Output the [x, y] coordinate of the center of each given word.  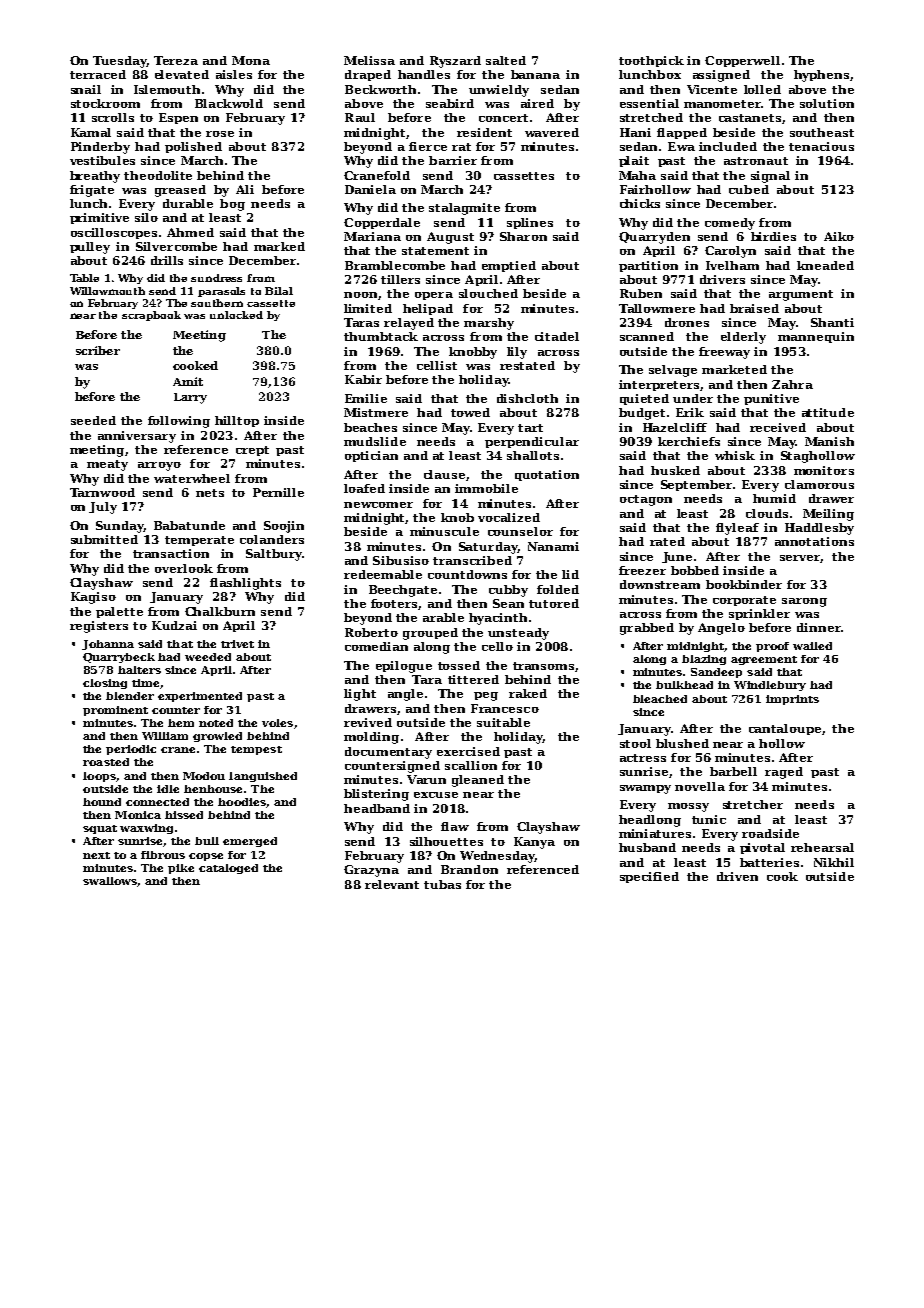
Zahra [792, 384]
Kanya [534, 843]
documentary [388, 753]
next [96, 855]
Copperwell [742, 61]
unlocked [236, 315]
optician [371, 456]
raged [784, 773]
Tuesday [120, 62]
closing [105, 684]
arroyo [159, 466]
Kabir [363, 379]
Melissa [369, 60]
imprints [792, 700]
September [696, 485]
